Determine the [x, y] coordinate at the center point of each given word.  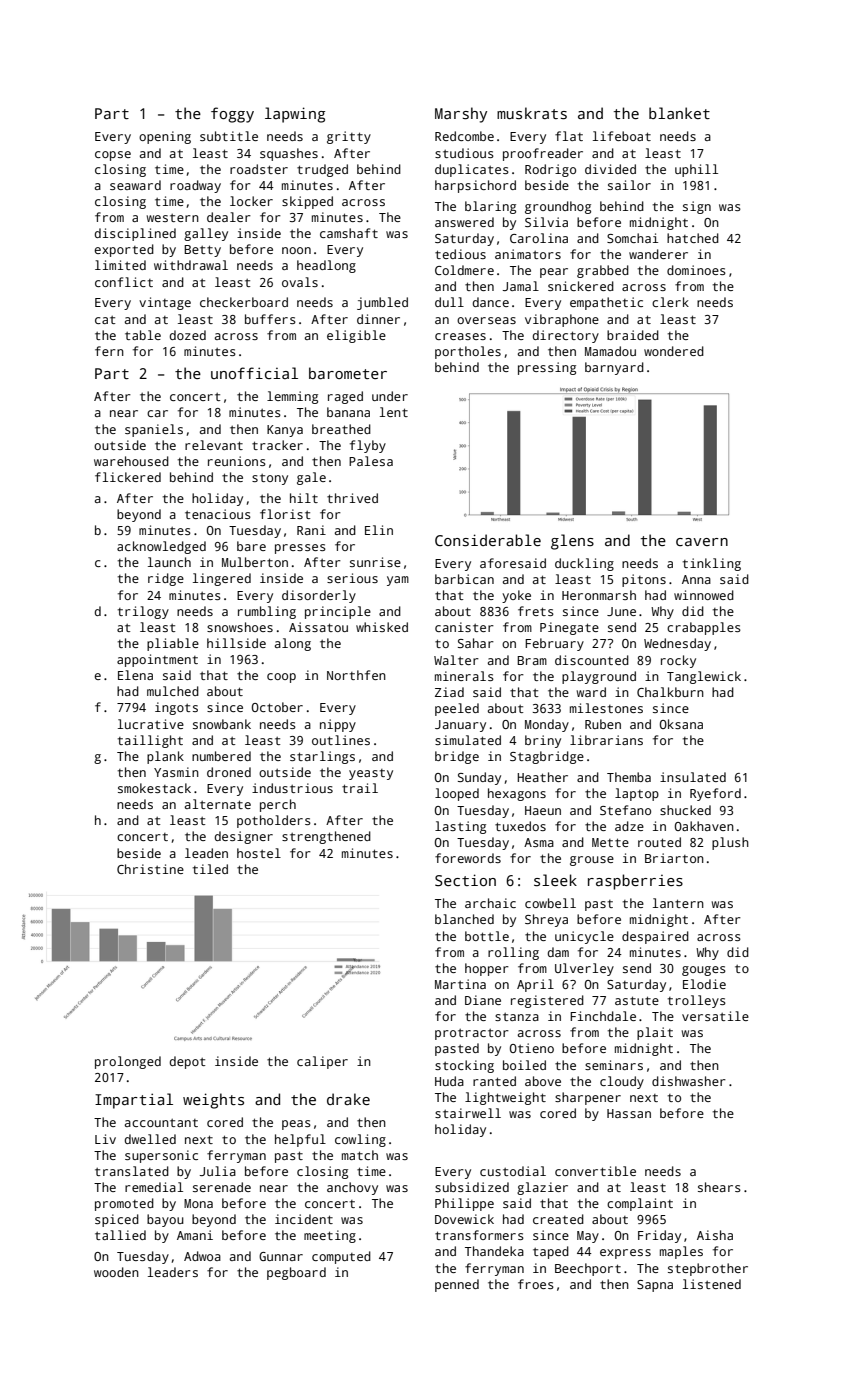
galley [206, 234]
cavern [702, 542]
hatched [693, 238]
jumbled [382, 303]
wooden [116, 1272]
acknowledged [161, 547]
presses [300, 549]
